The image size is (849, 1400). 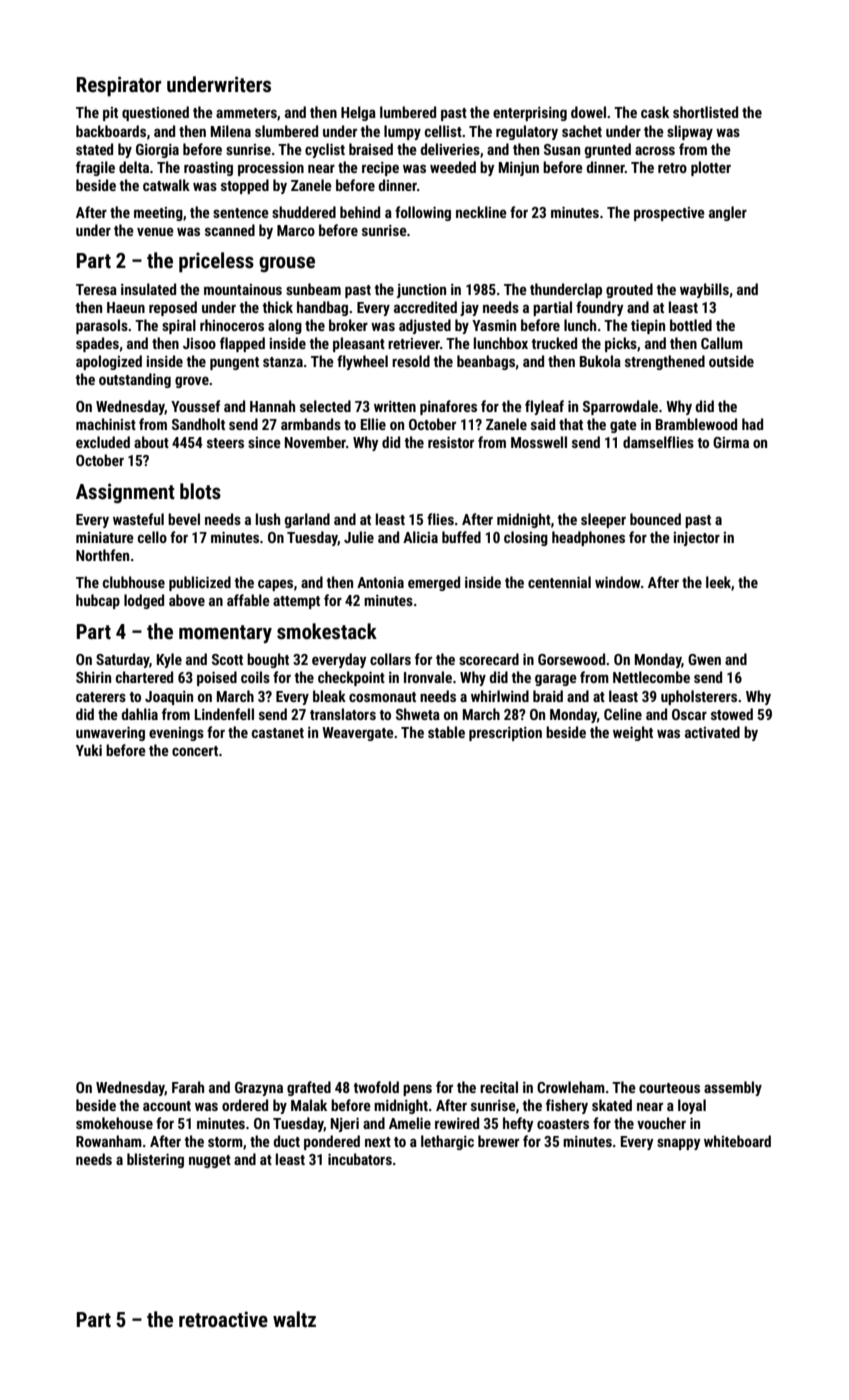 What do you see at coordinates (148, 289) in the screenshot?
I see `insulated` at bounding box center [148, 289].
